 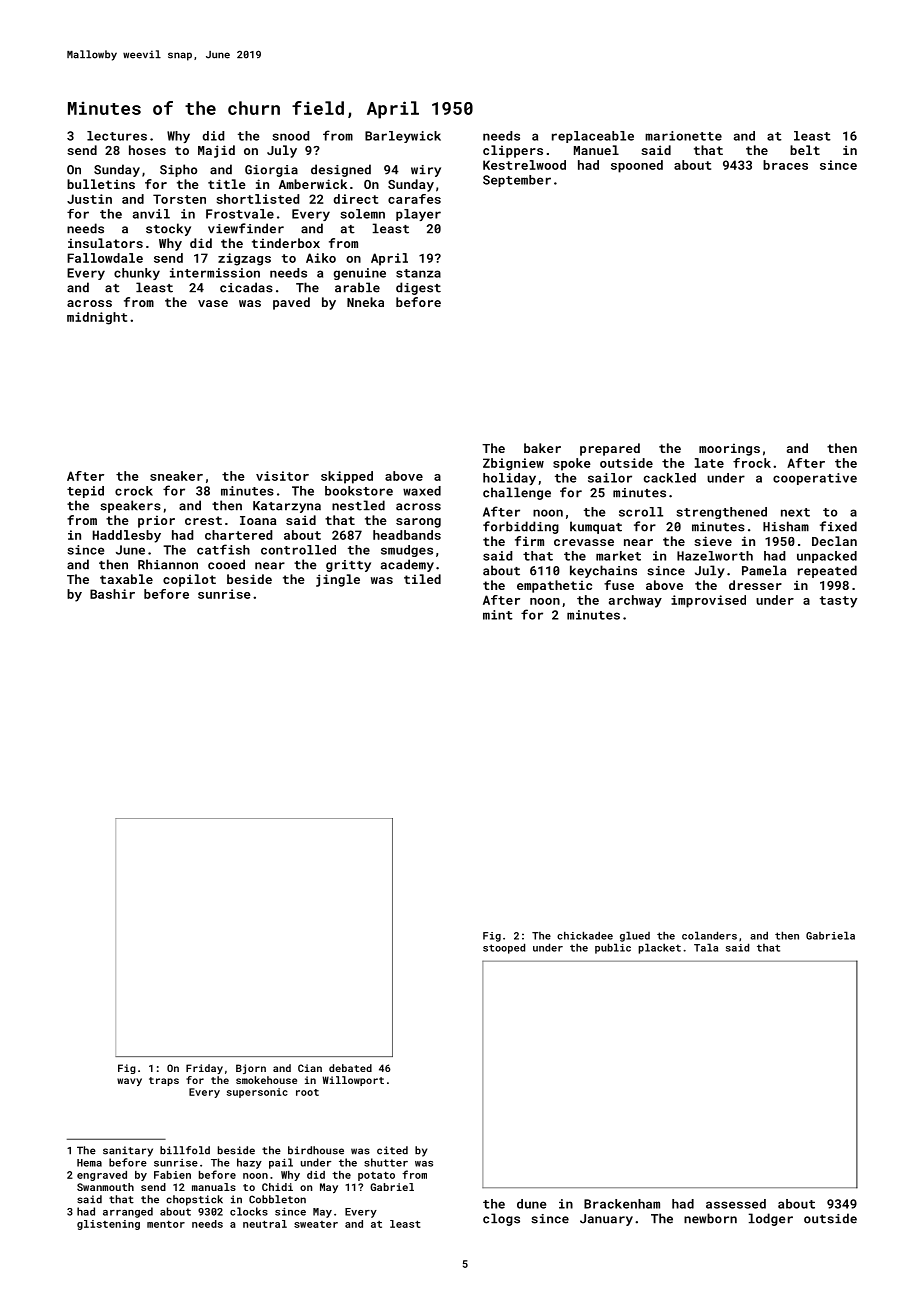 I want to click on colanders, so click(x=709, y=935).
